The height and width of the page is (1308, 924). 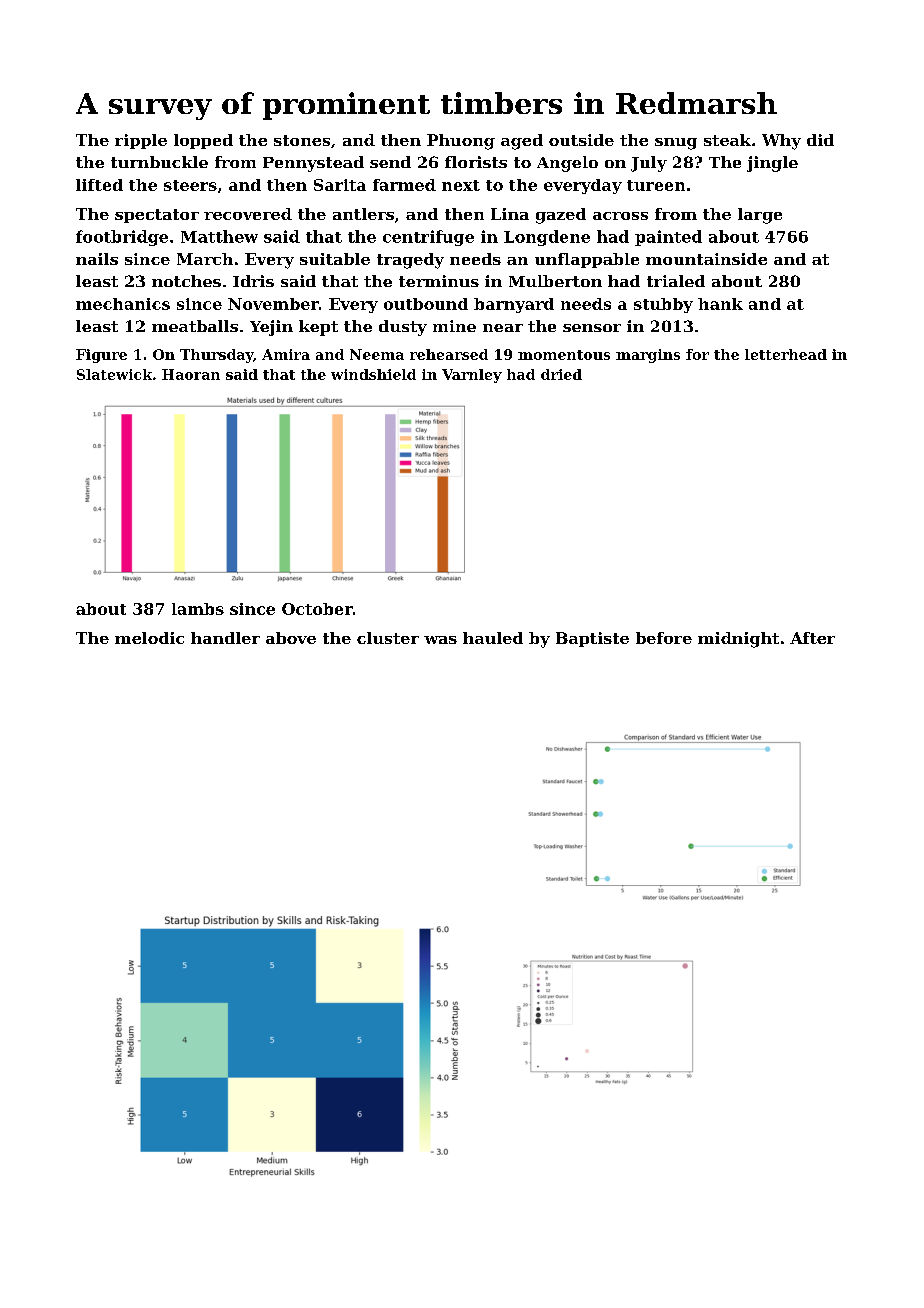 I want to click on outbound, so click(x=426, y=304).
